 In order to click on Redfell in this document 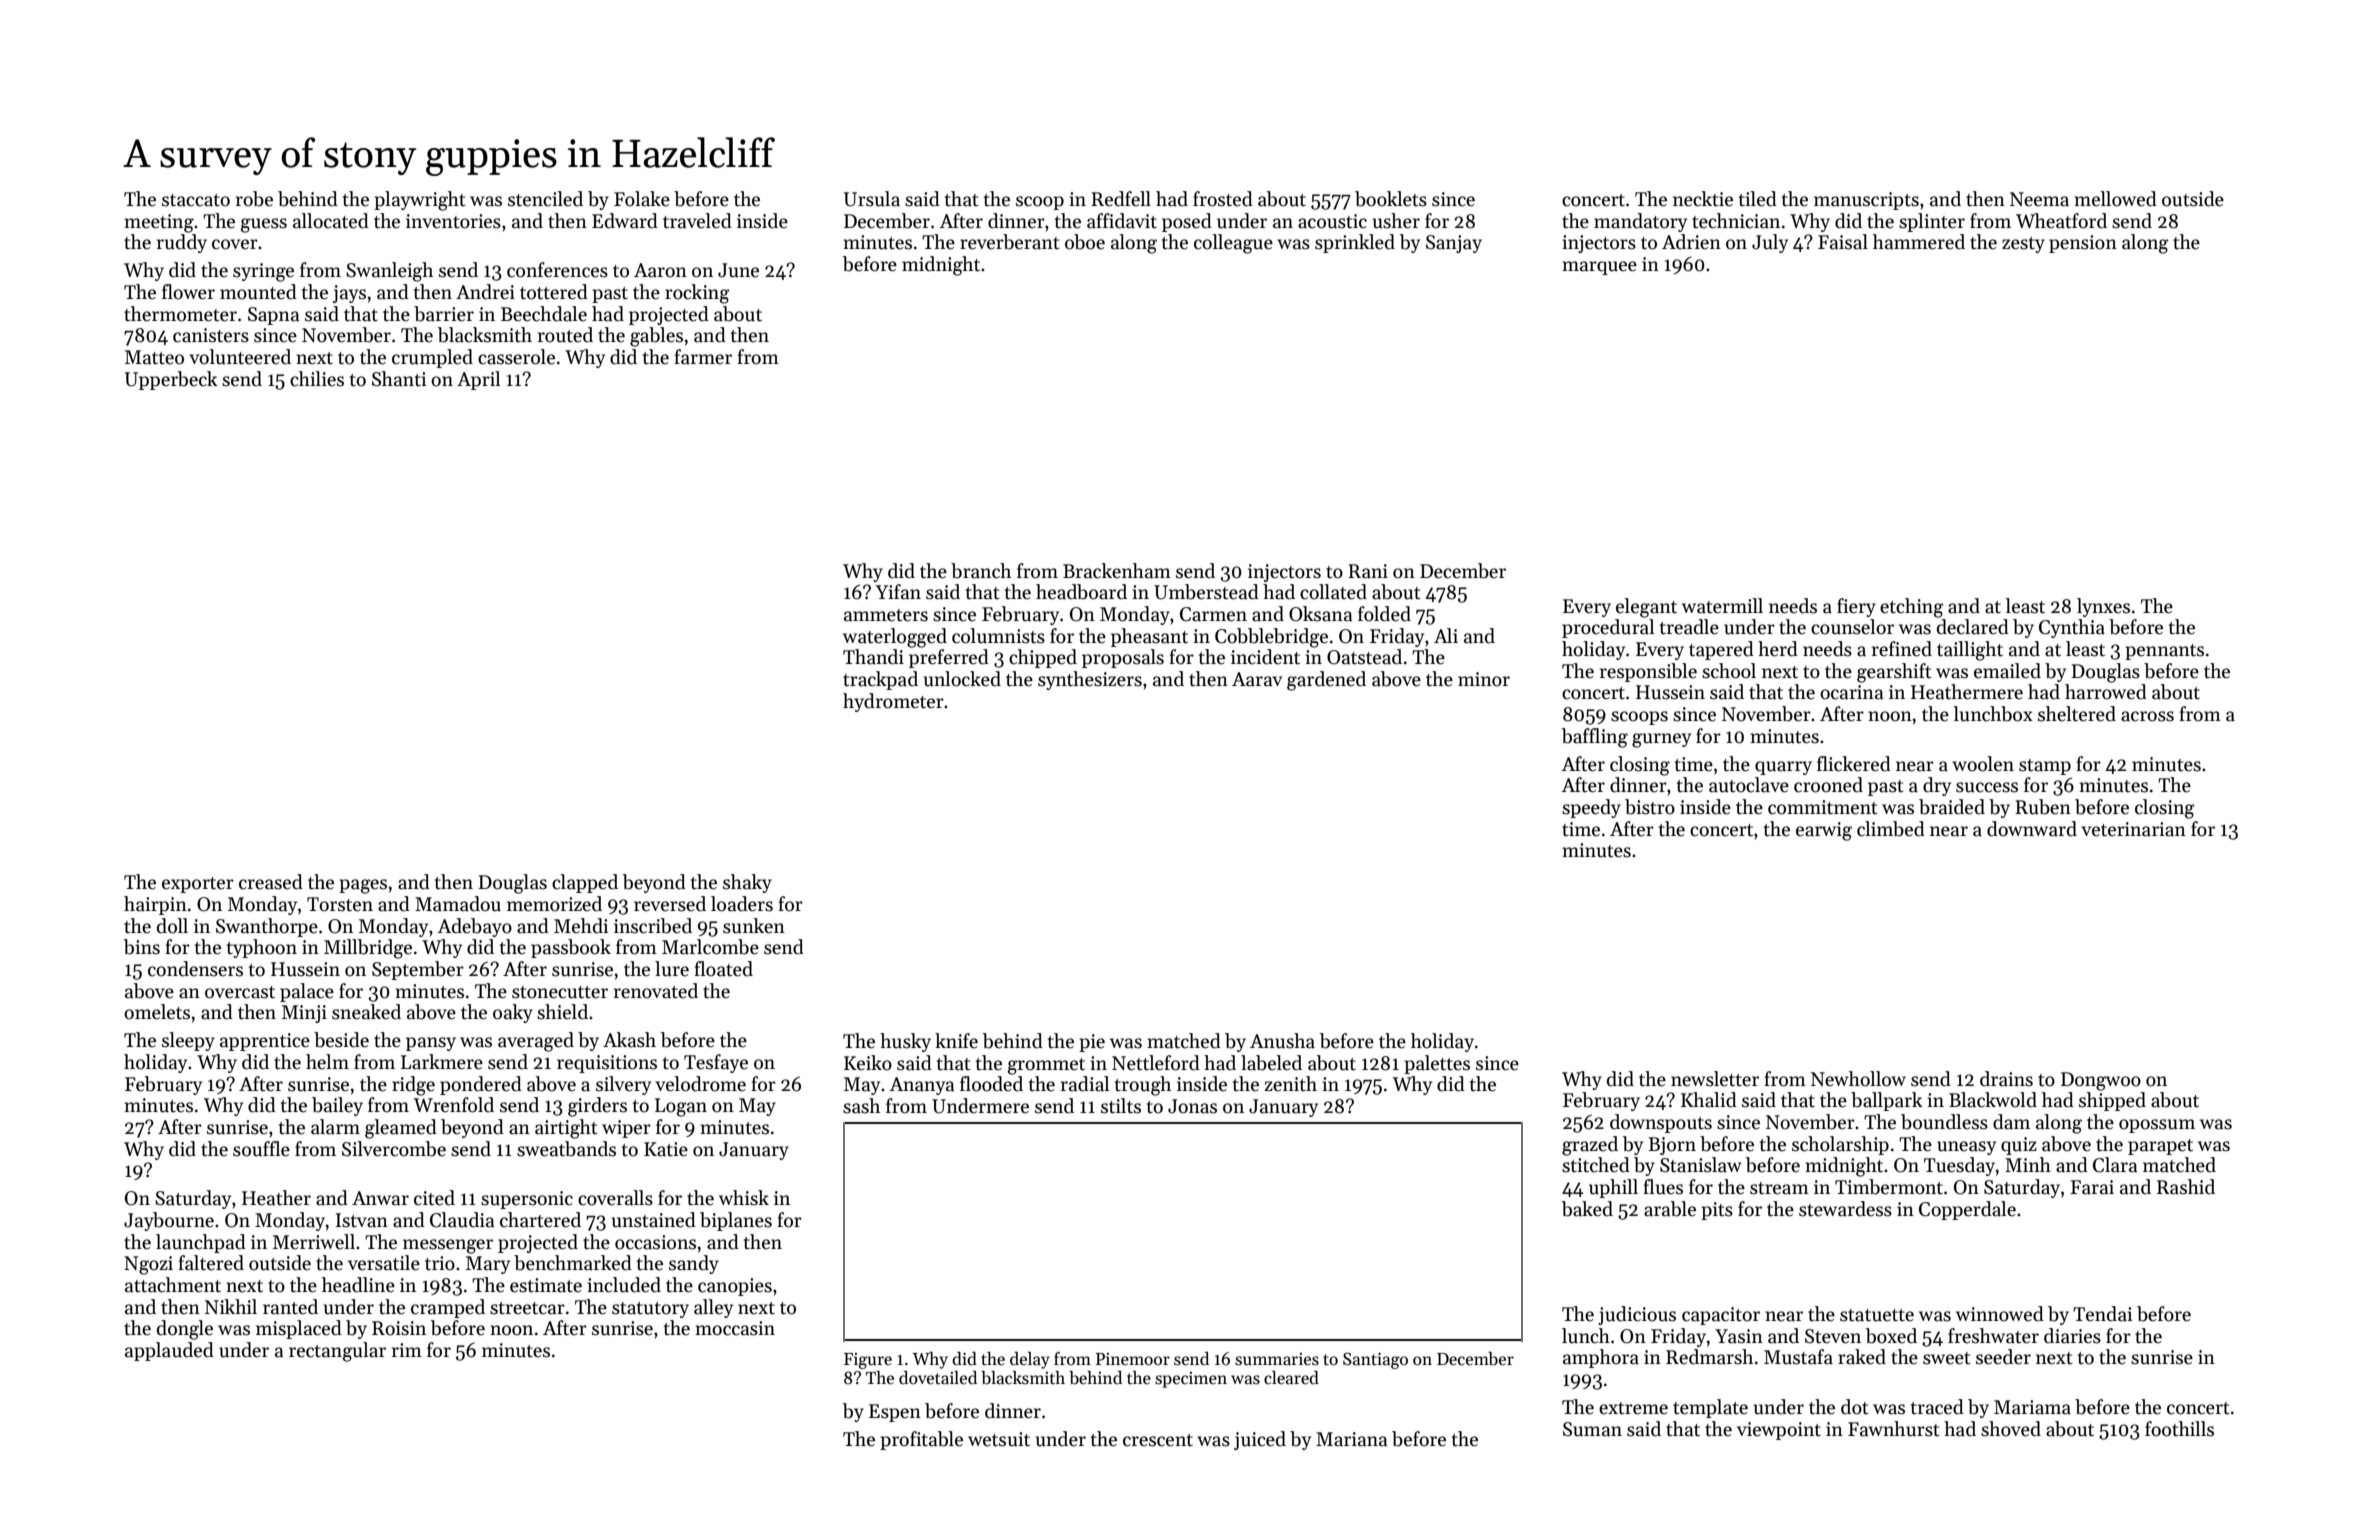, I will do `click(1121, 199)`.
